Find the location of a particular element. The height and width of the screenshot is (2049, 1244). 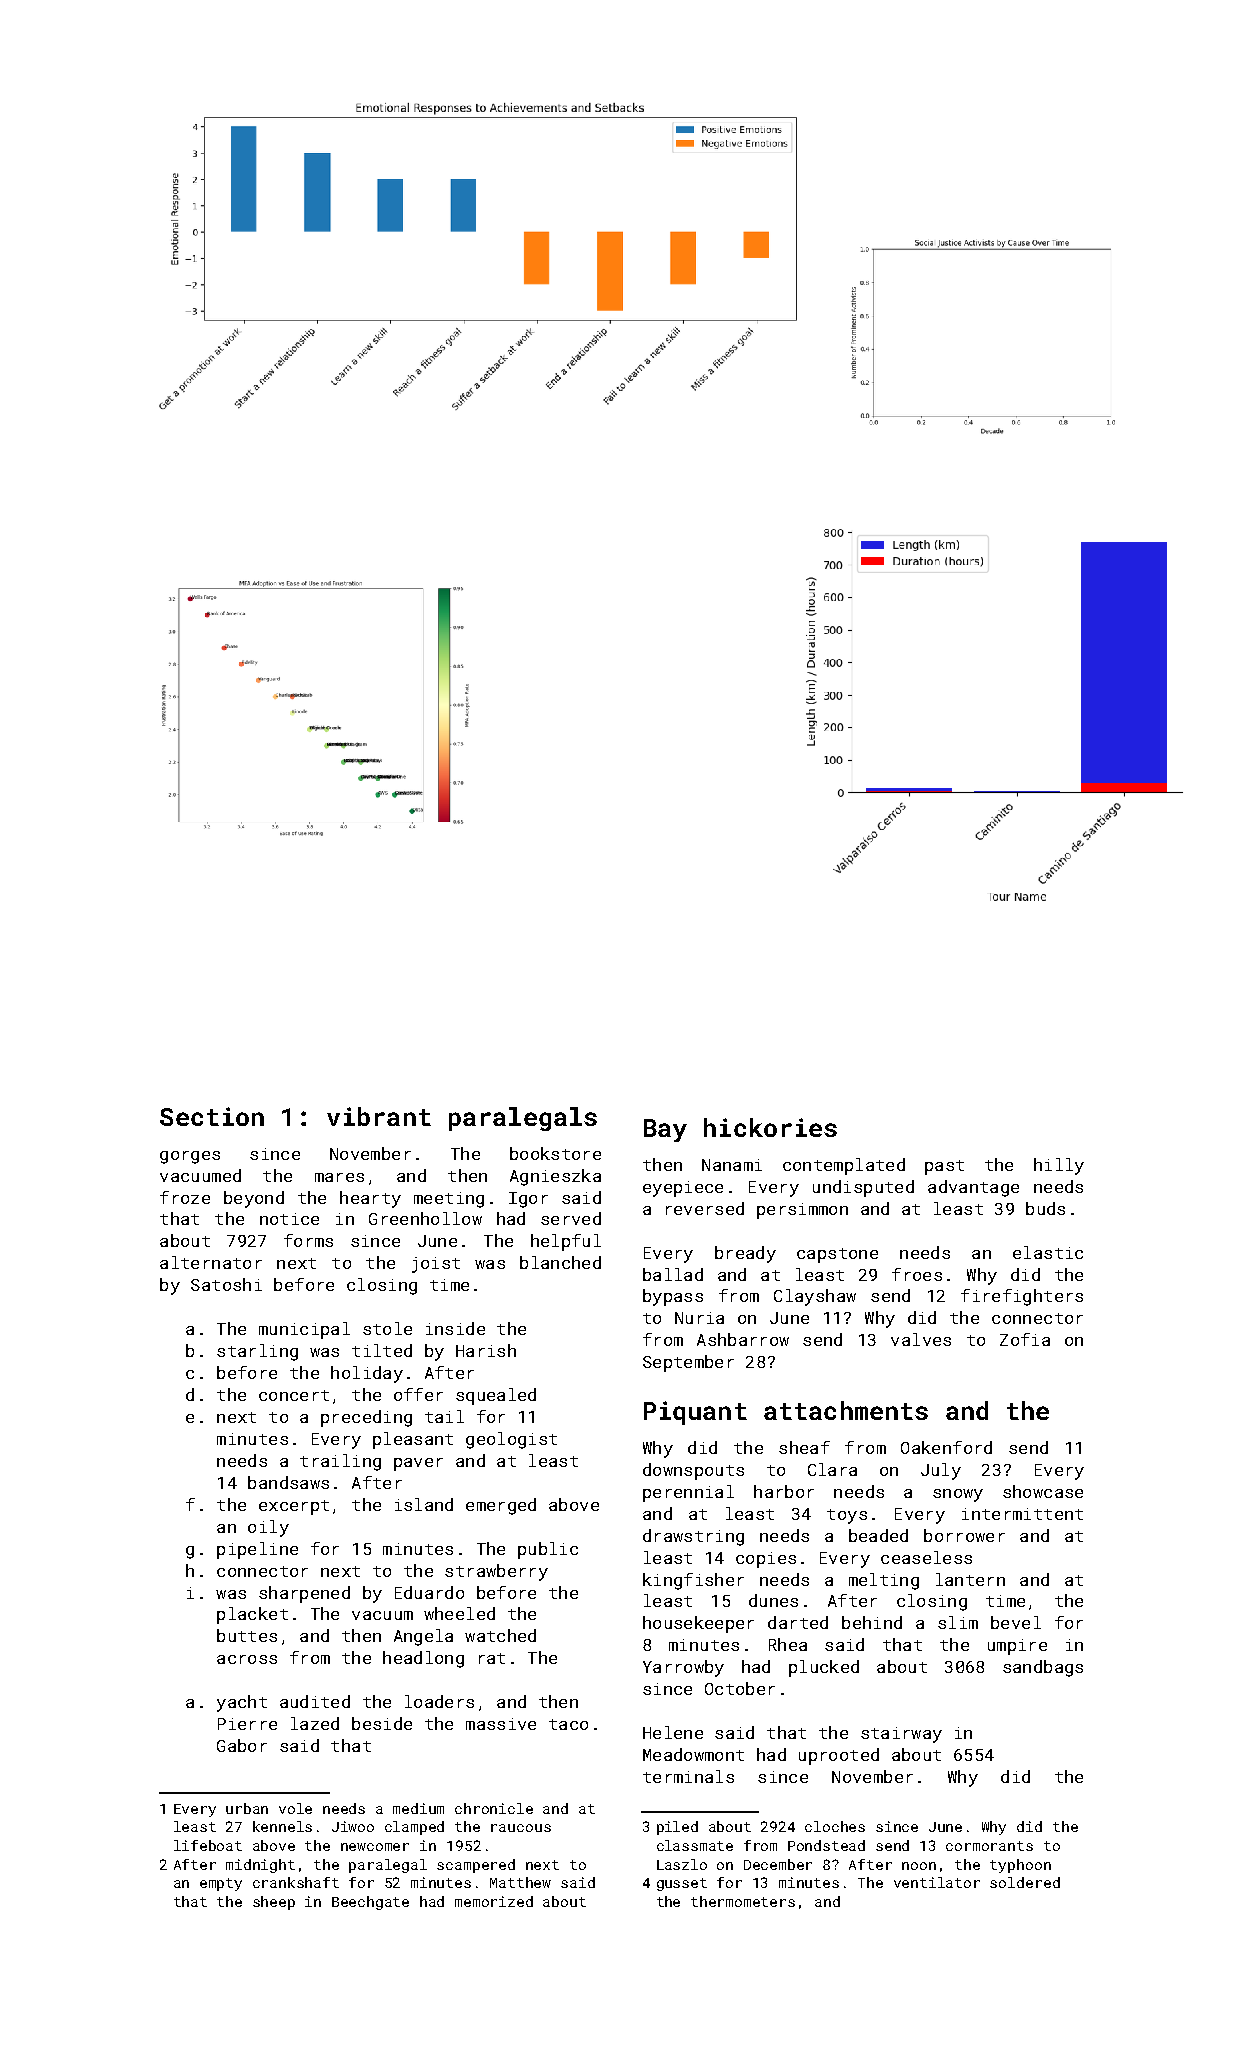

valves is located at coordinates (921, 1339).
